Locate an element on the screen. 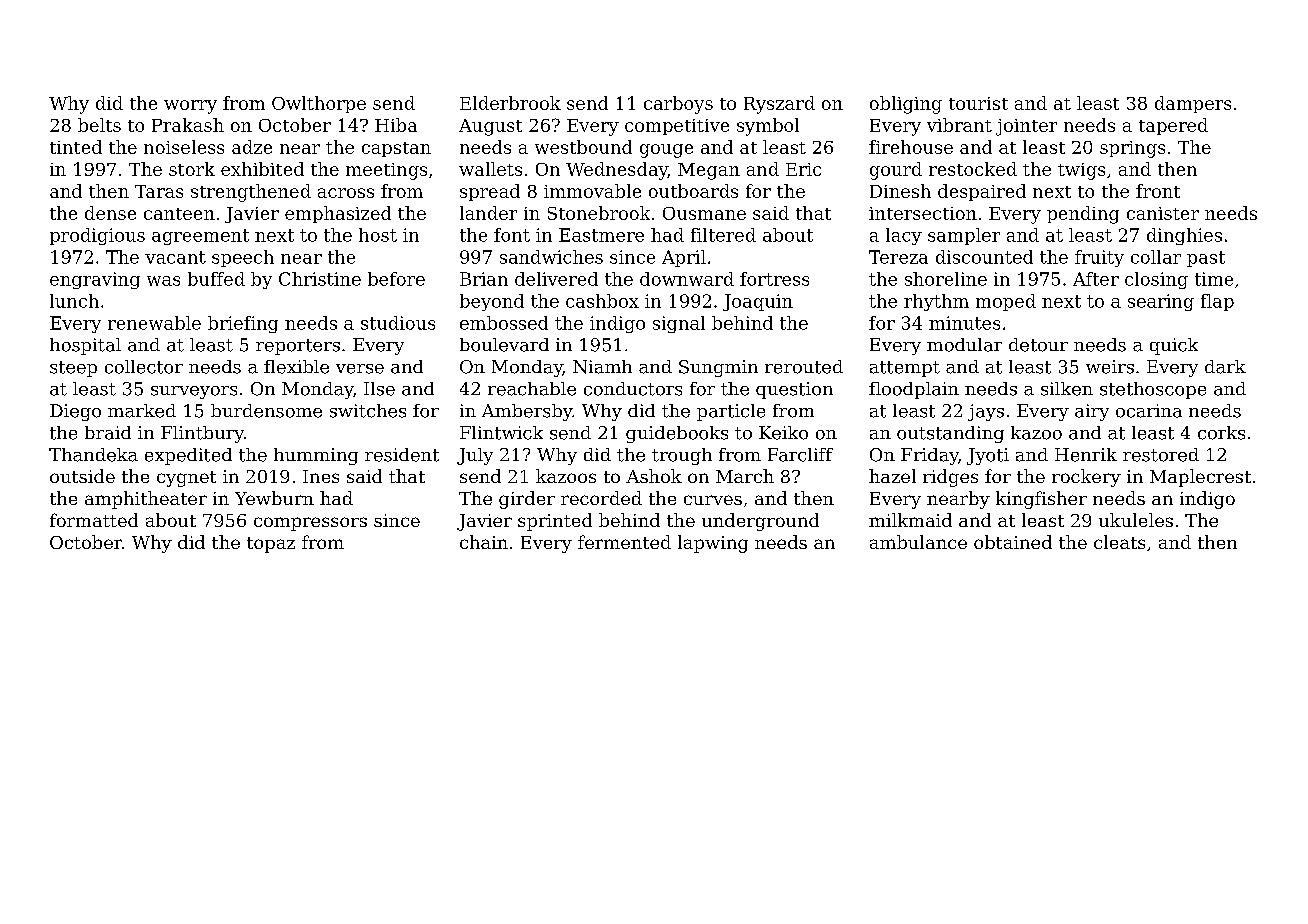 The width and height of the screenshot is (1308, 924). sandwiches is located at coordinates (551, 257).
